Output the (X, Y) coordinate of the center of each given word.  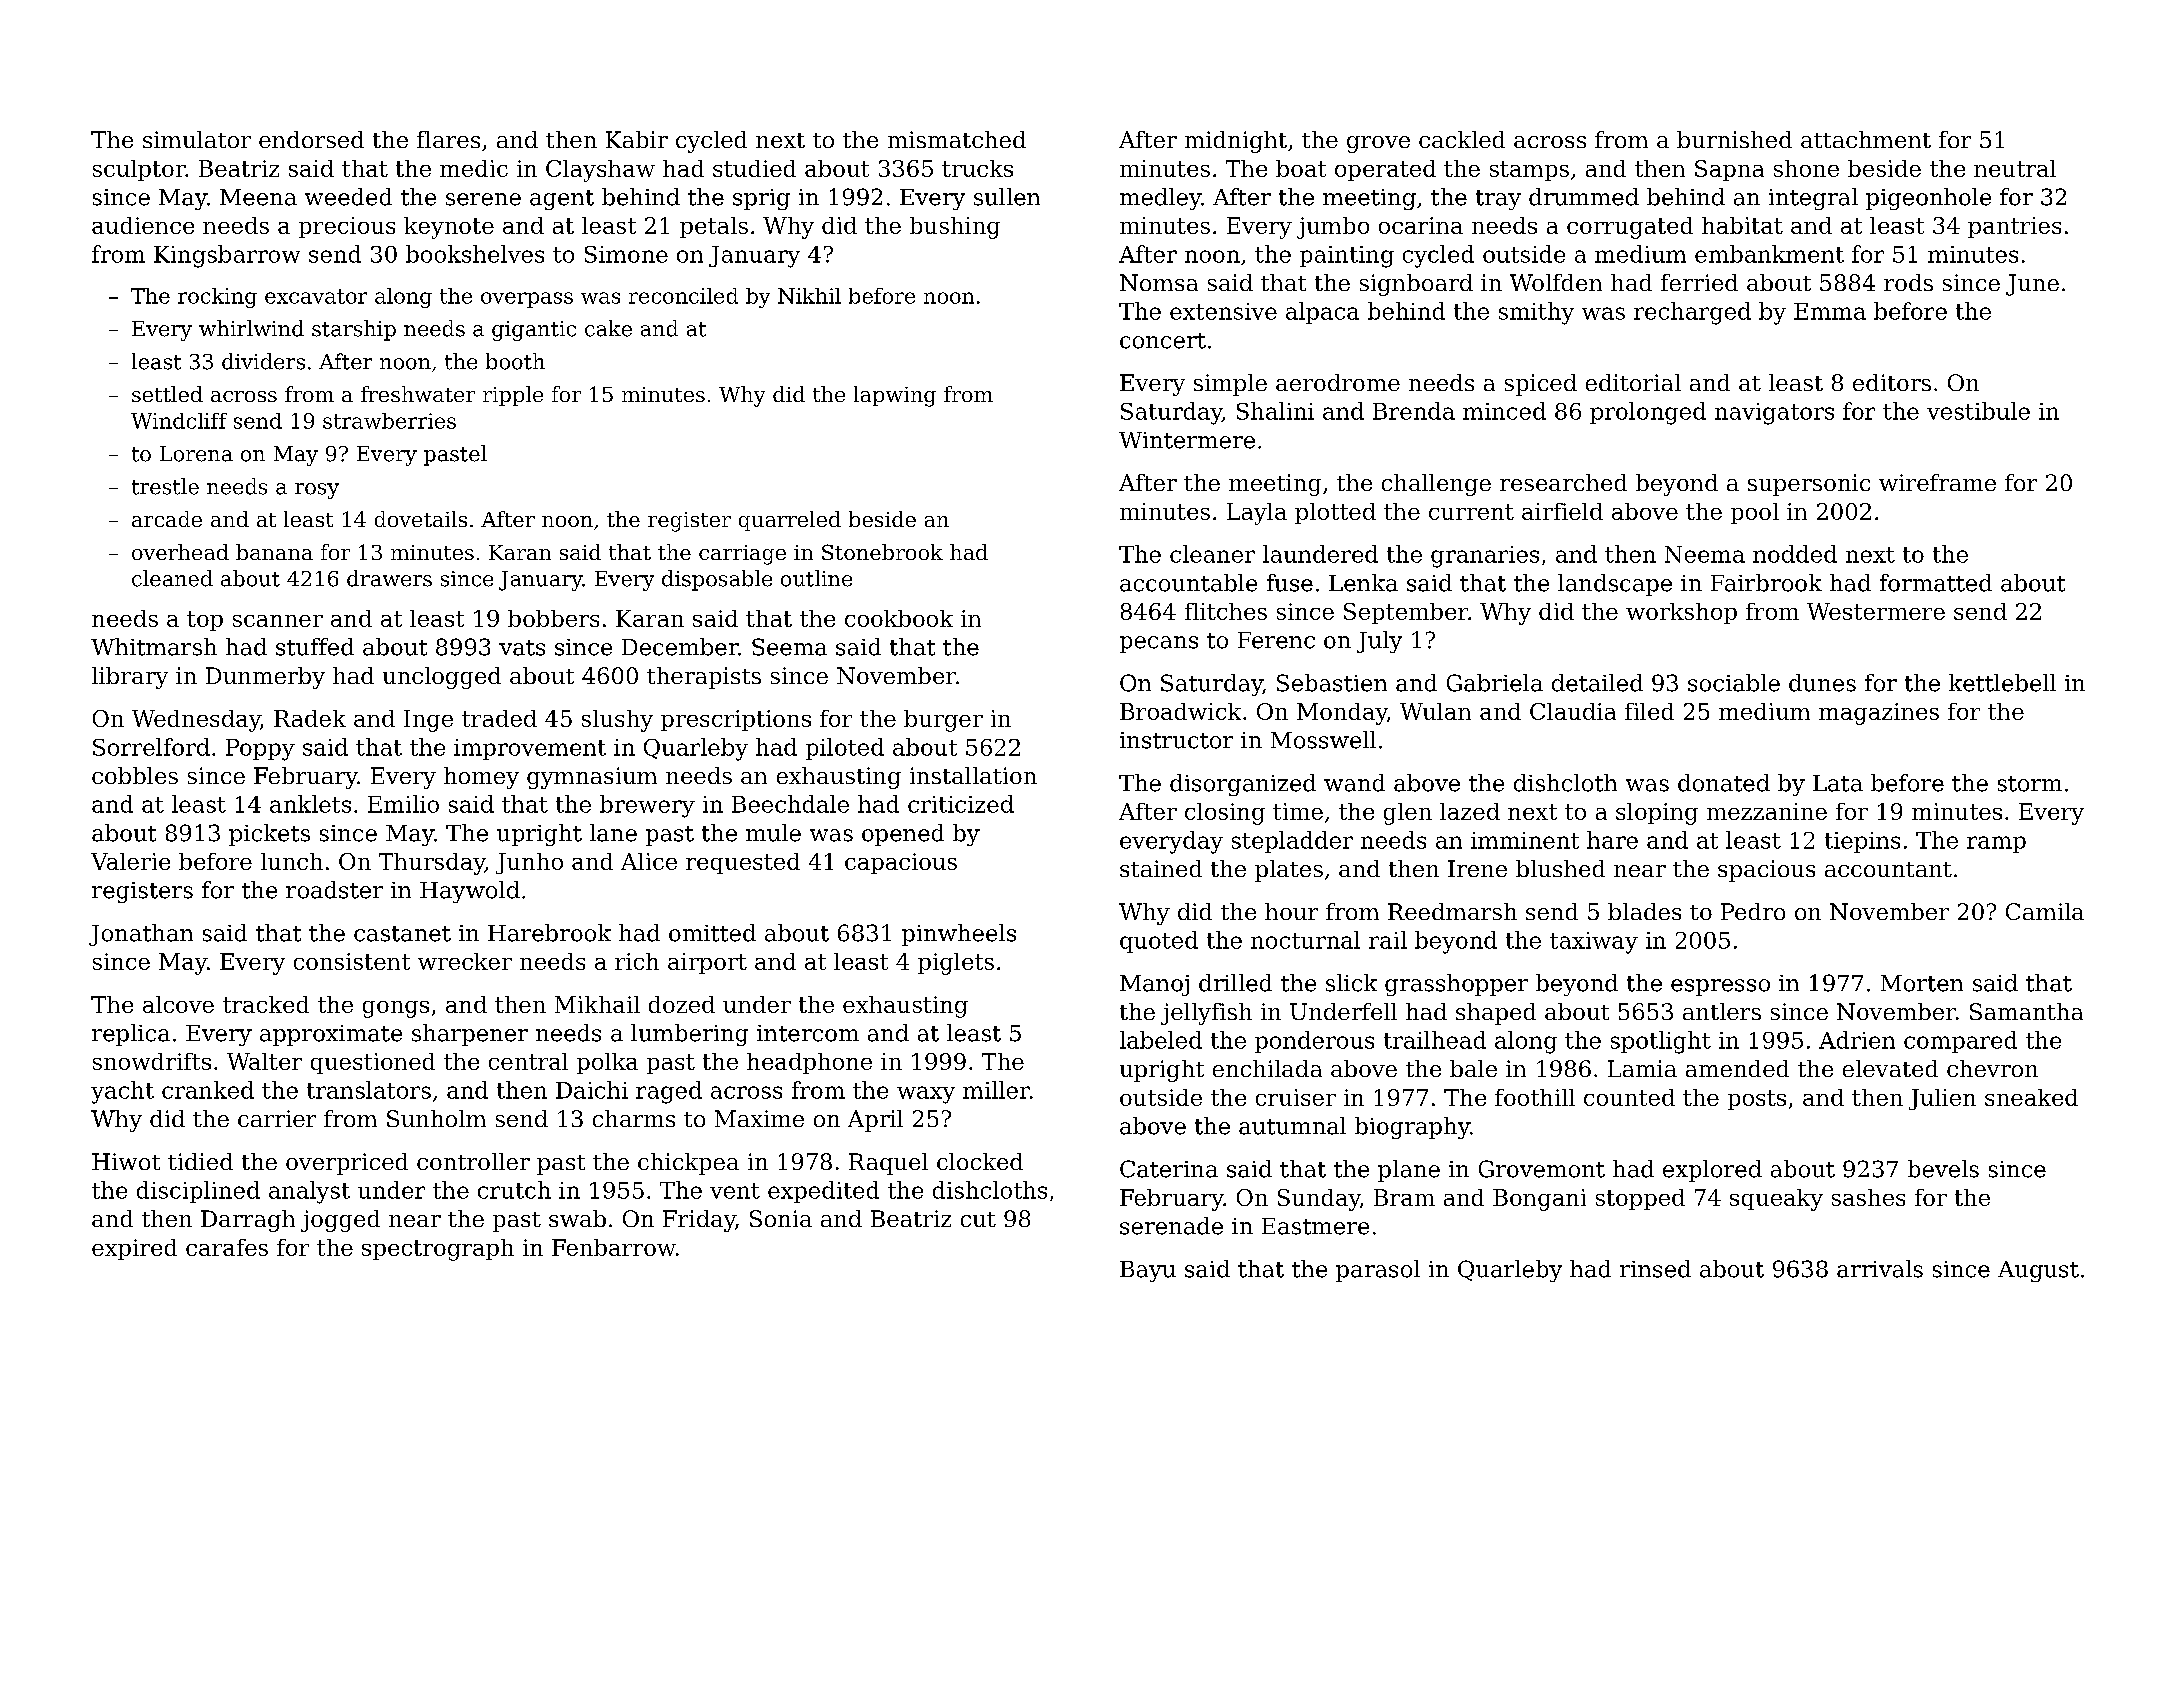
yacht (122, 1092)
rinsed (1655, 1269)
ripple (513, 396)
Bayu (1148, 1271)
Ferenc (1276, 640)
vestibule (1978, 411)
